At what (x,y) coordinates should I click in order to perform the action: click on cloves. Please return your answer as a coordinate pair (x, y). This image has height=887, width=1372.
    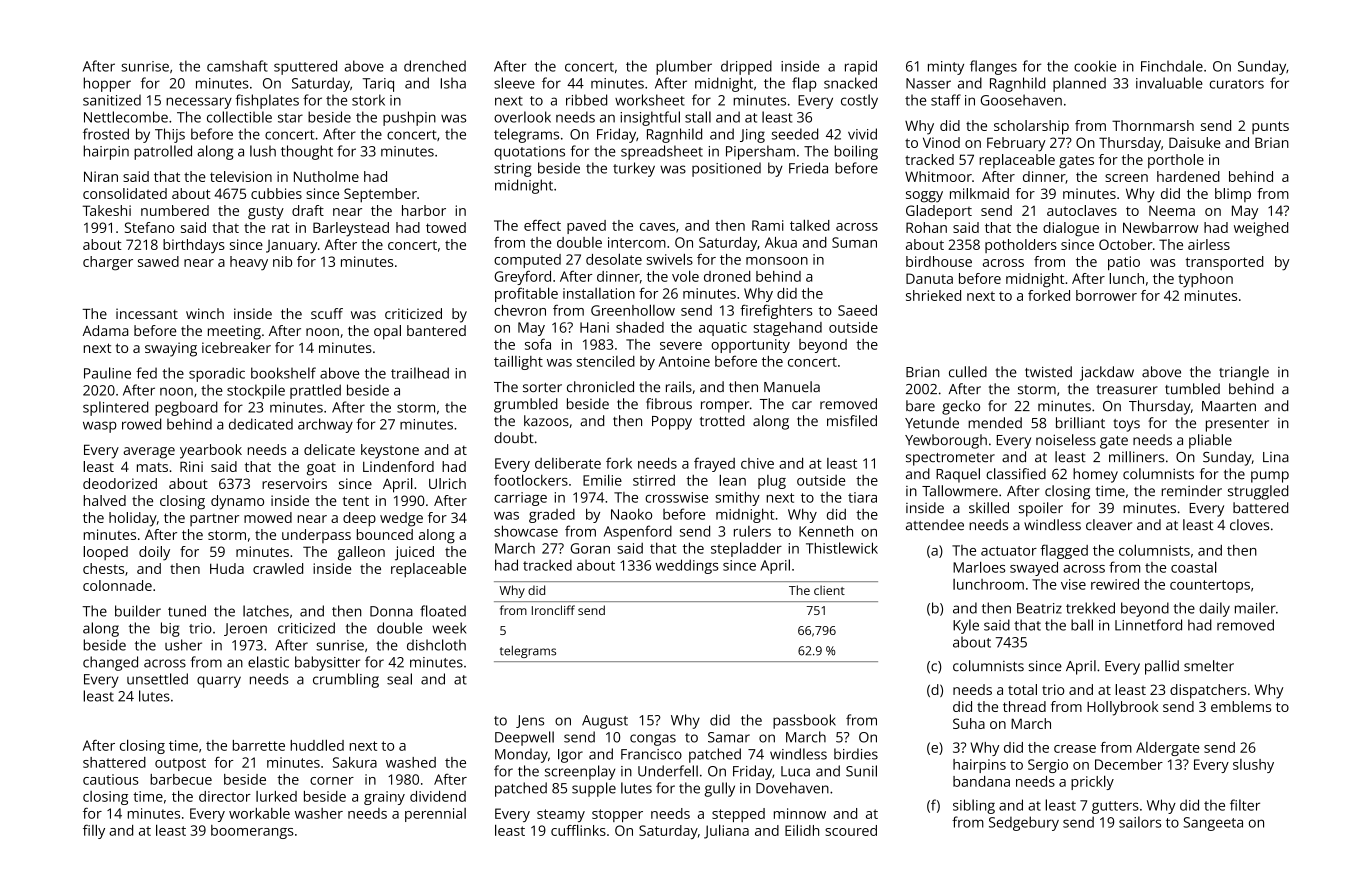
    Looking at the image, I should click on (1249, 524).
